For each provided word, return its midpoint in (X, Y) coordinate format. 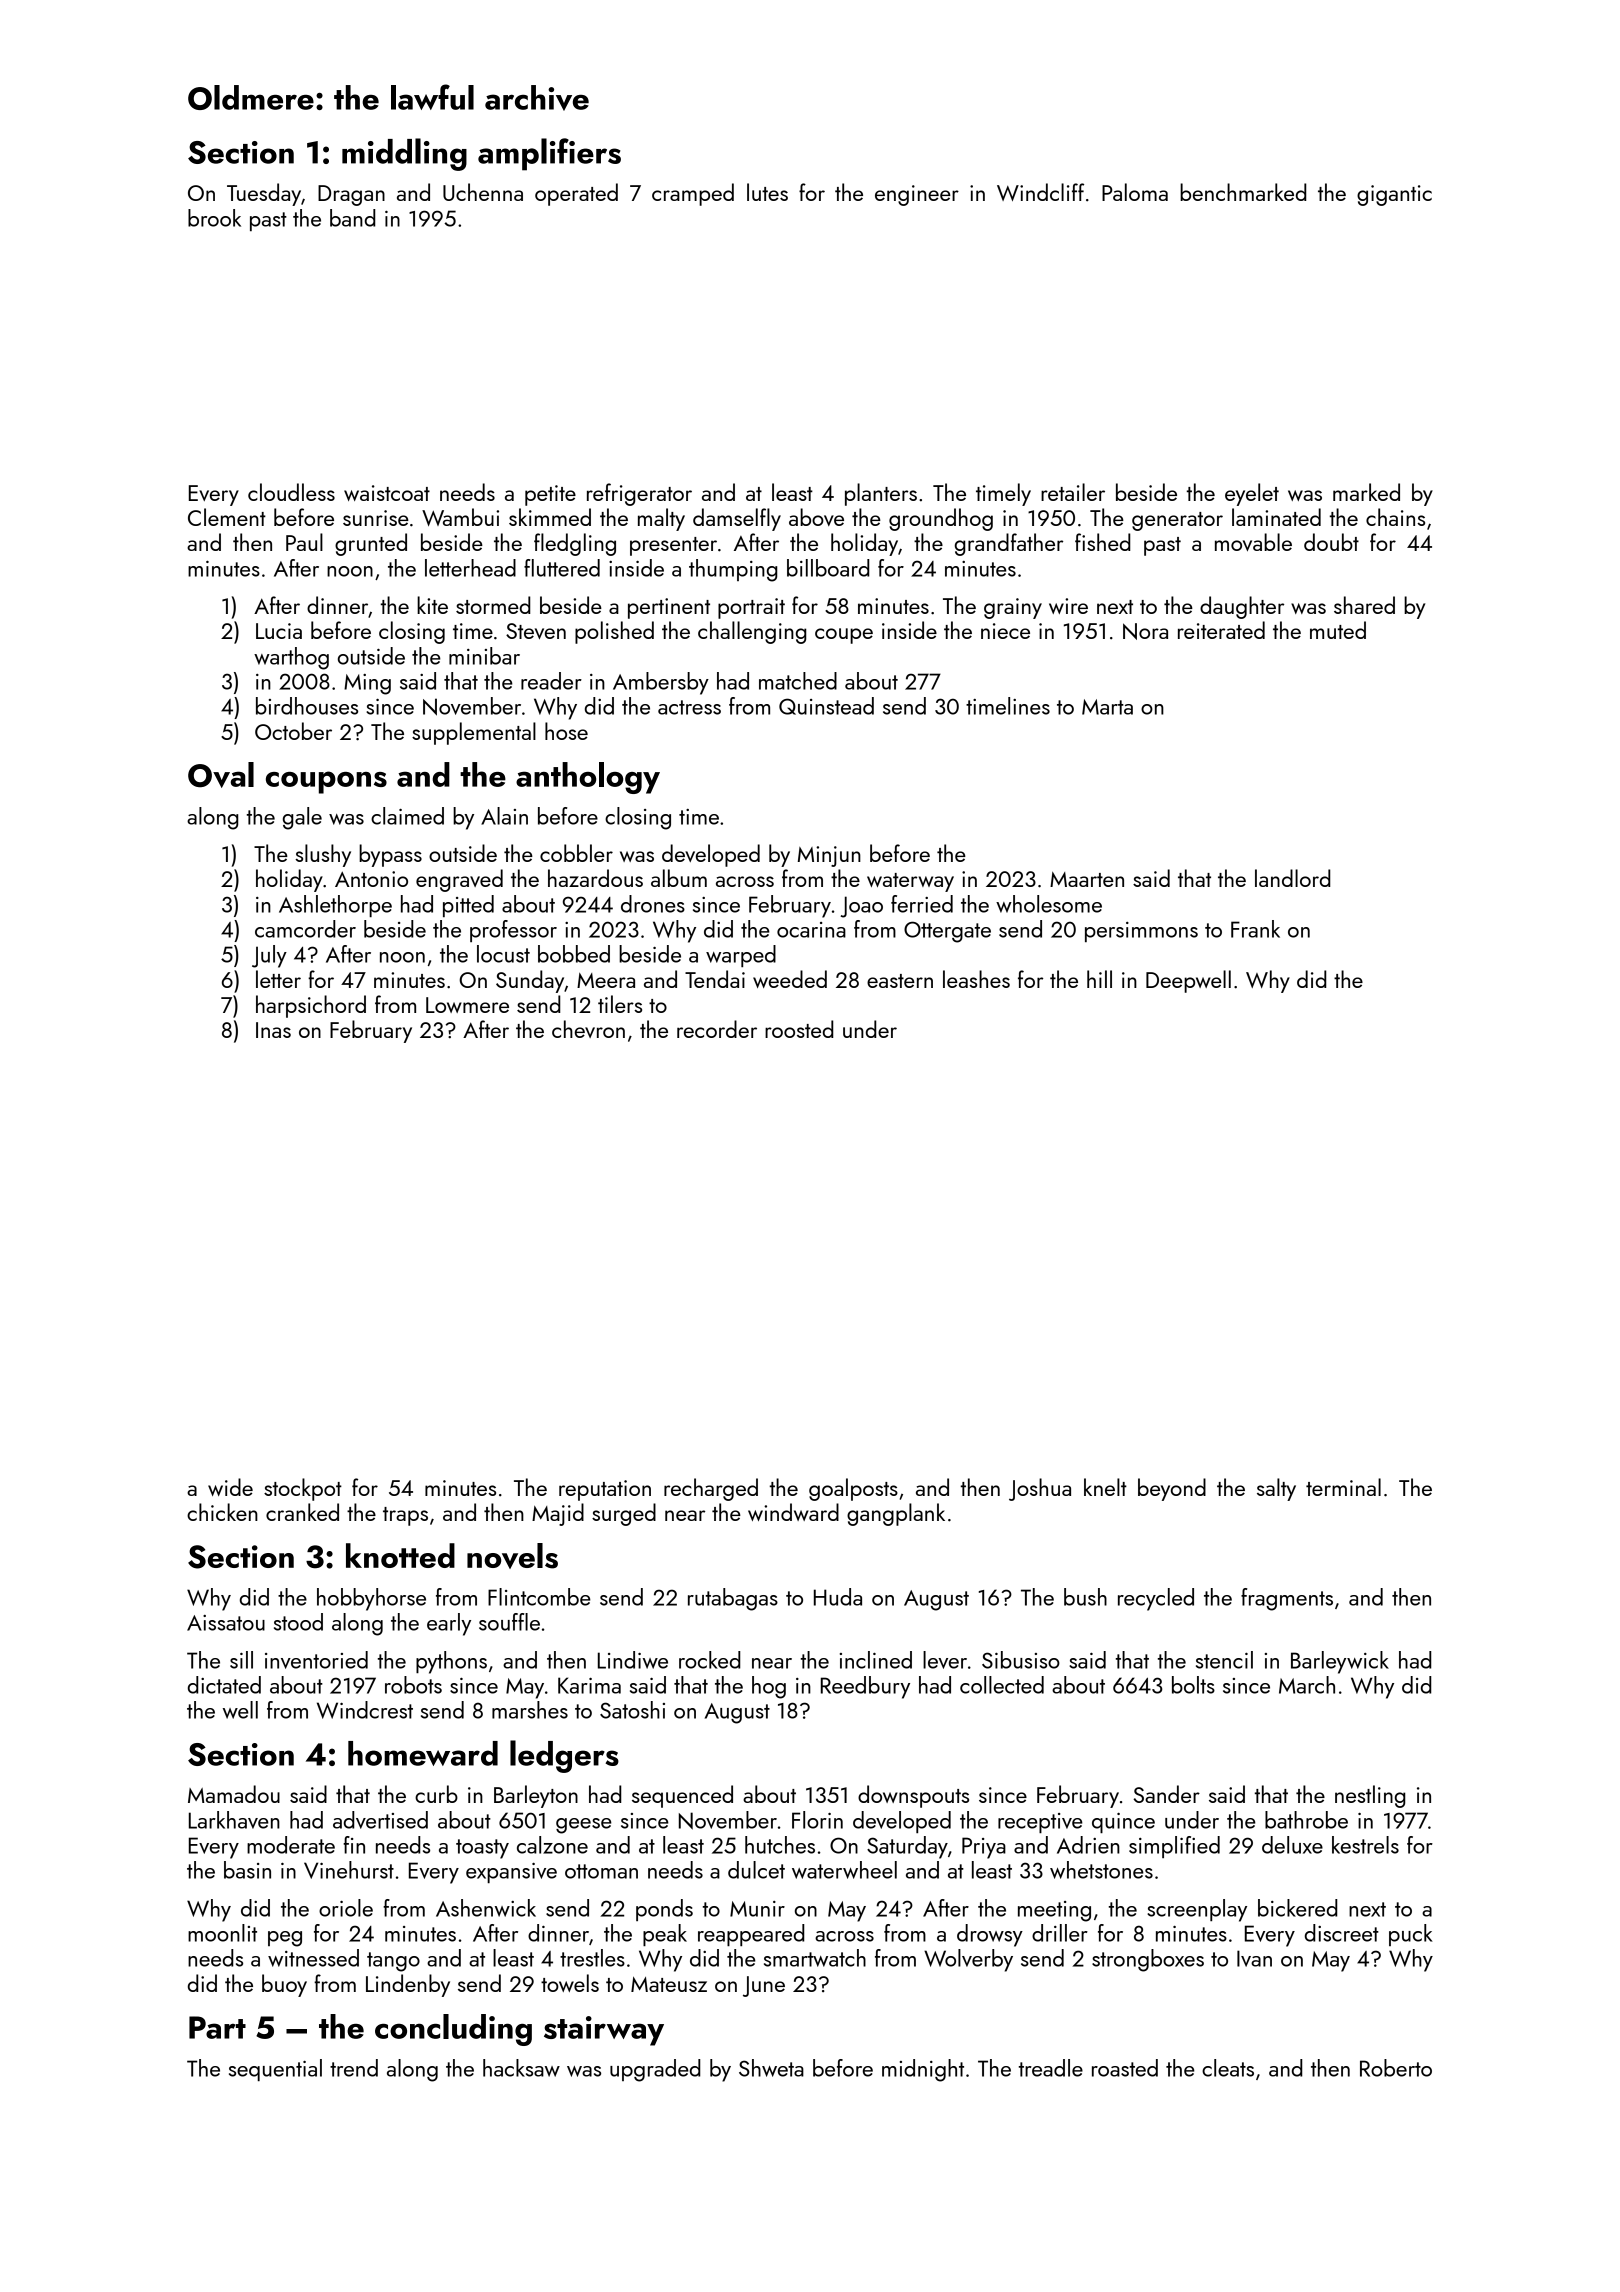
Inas (273, 1030)
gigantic (1394, 195)
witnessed (313, 1958)
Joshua (1040, 1489)
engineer (917, 195)
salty (1276, 1489)
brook (214, 218)
